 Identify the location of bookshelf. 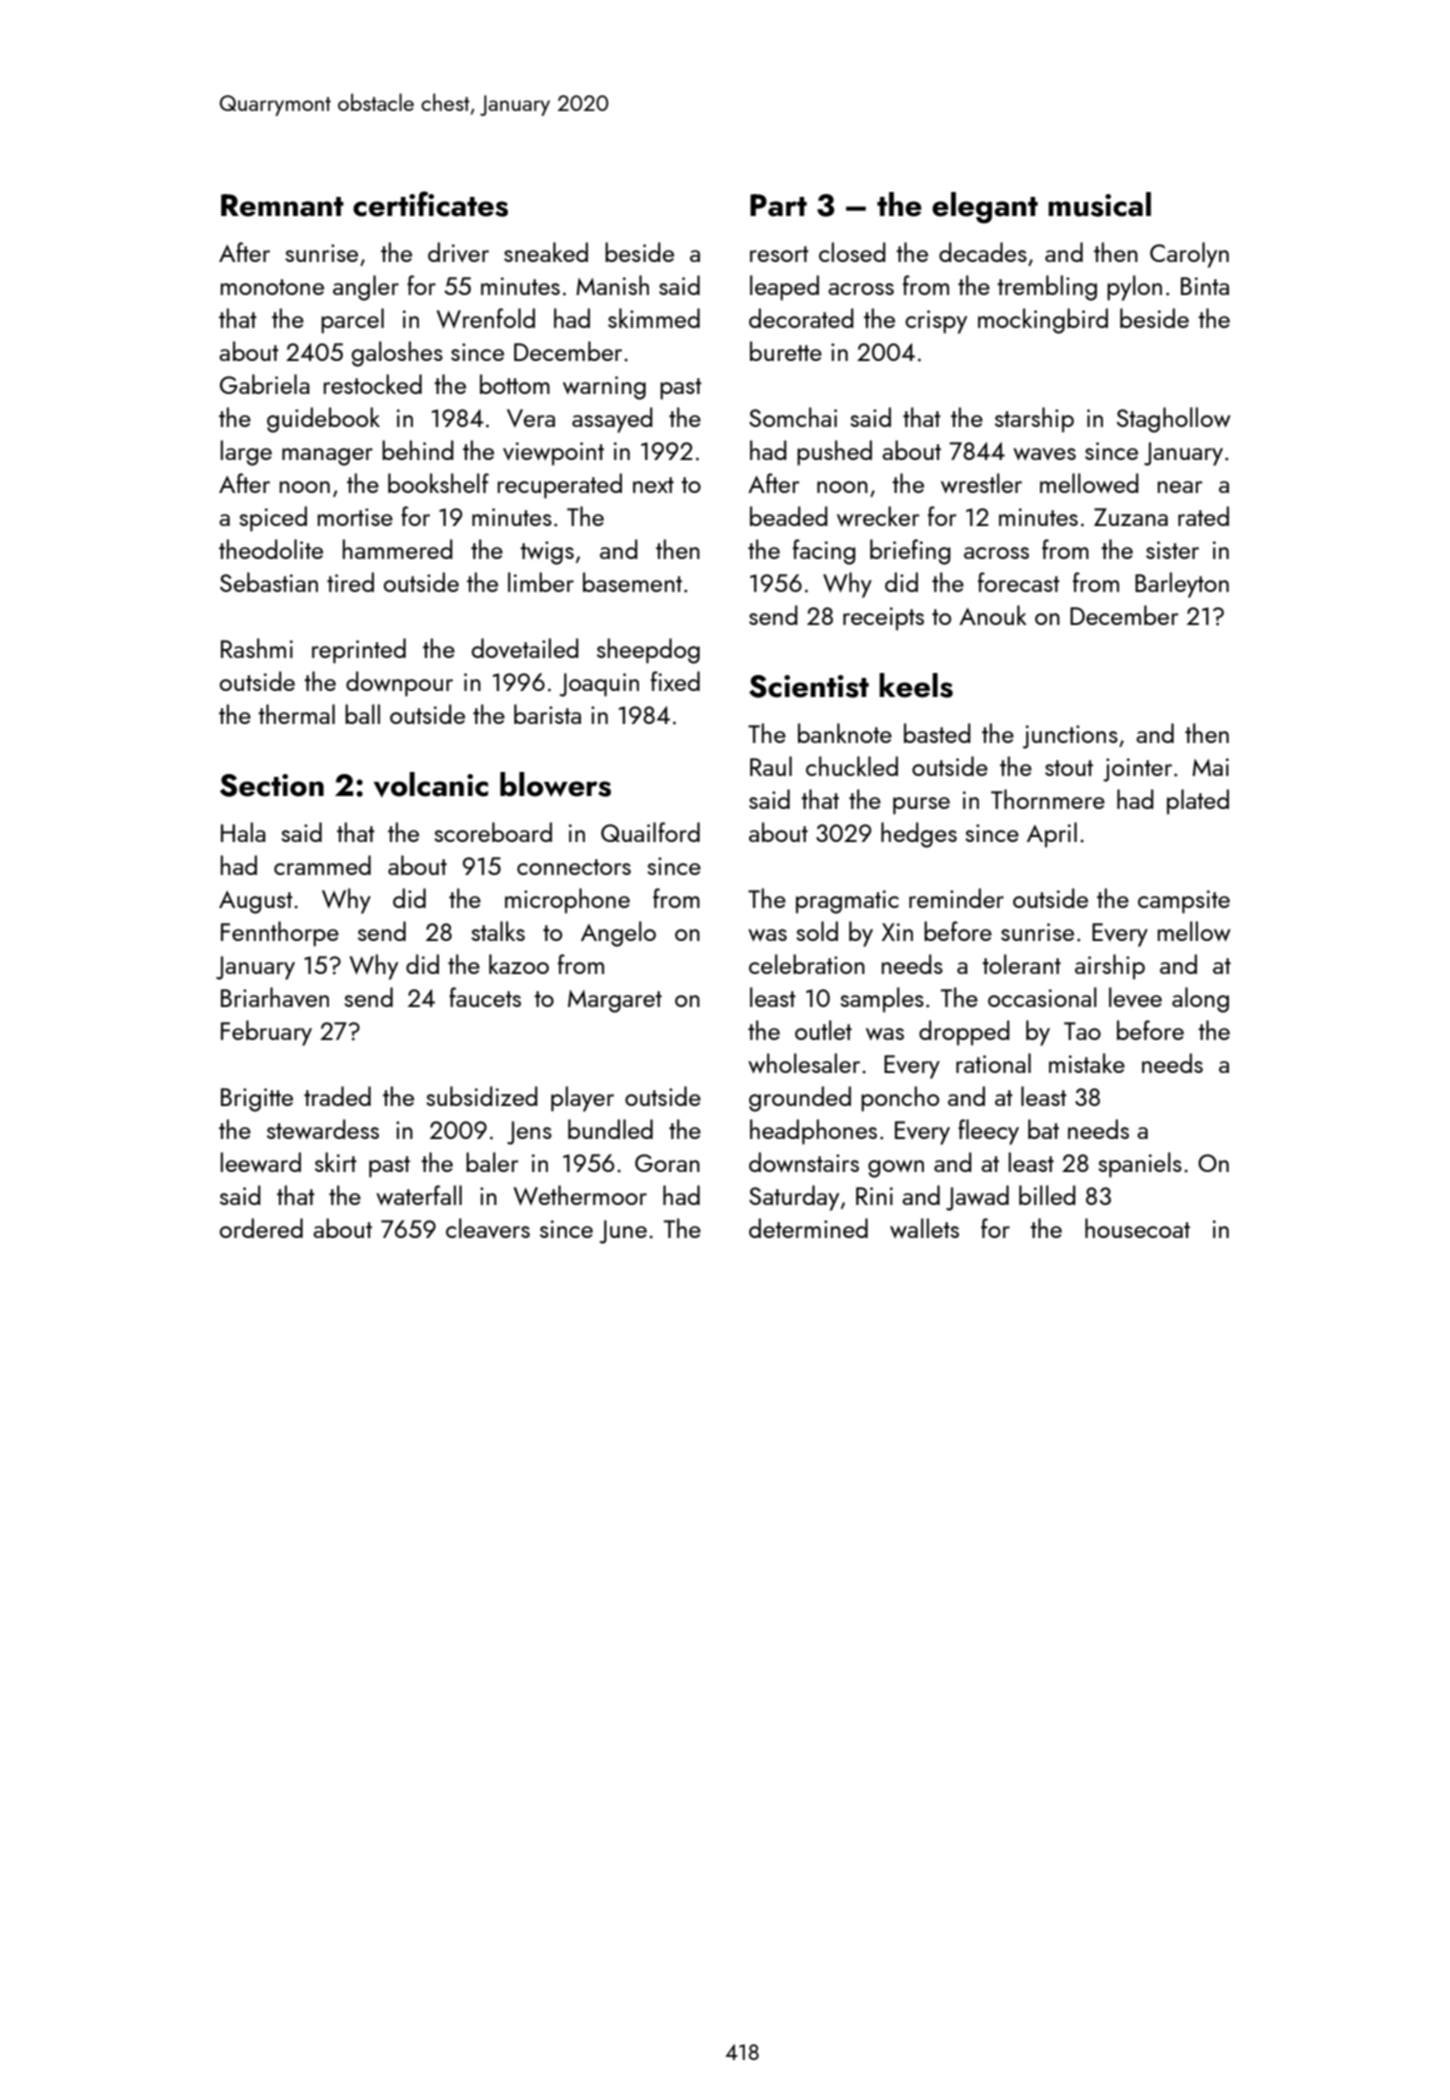
(438, 483).
